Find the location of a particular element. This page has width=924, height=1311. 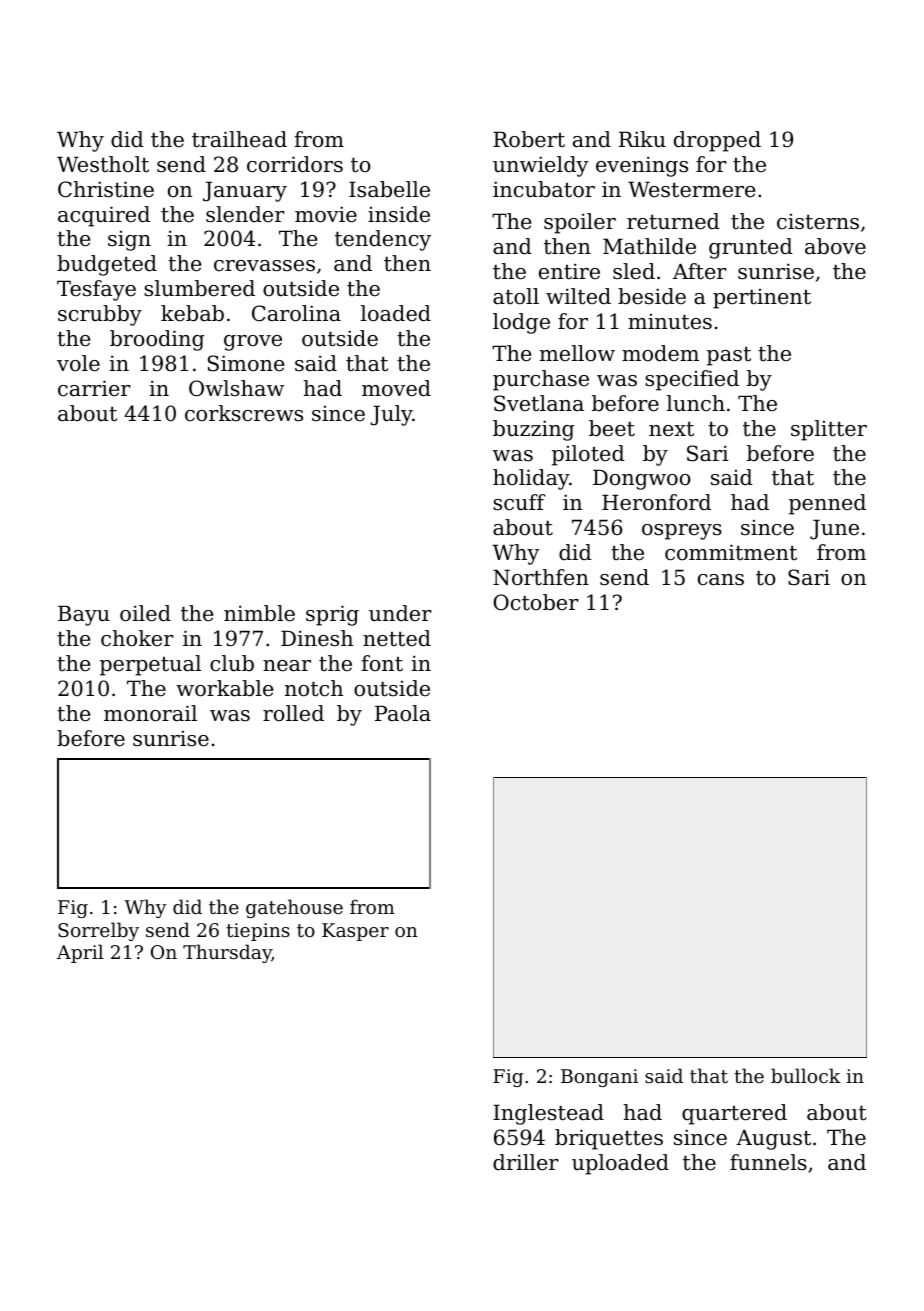

lunch is located at coordinates (696, 403).
